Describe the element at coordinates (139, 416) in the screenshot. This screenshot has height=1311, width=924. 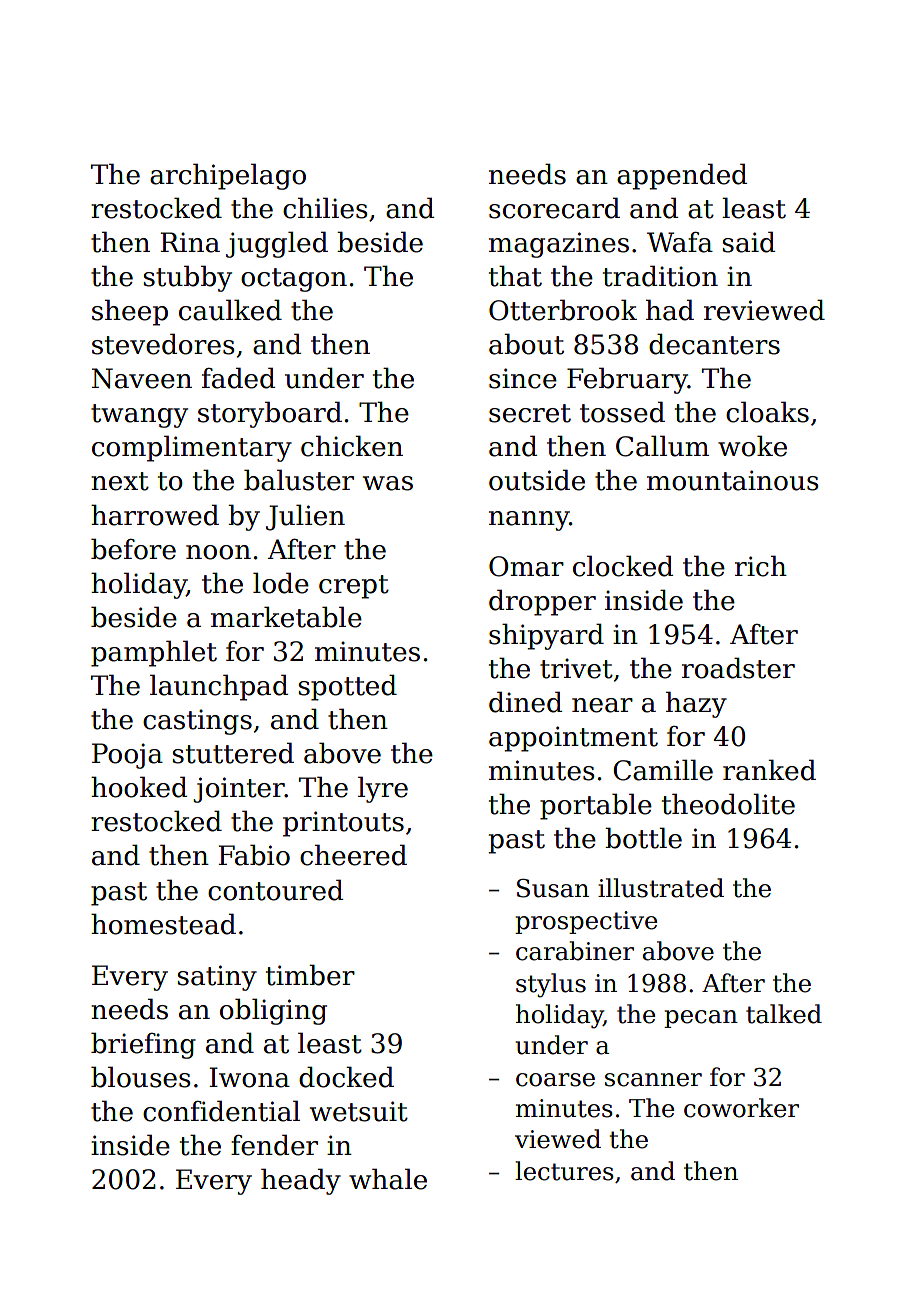
I see `twangy` at that location.
